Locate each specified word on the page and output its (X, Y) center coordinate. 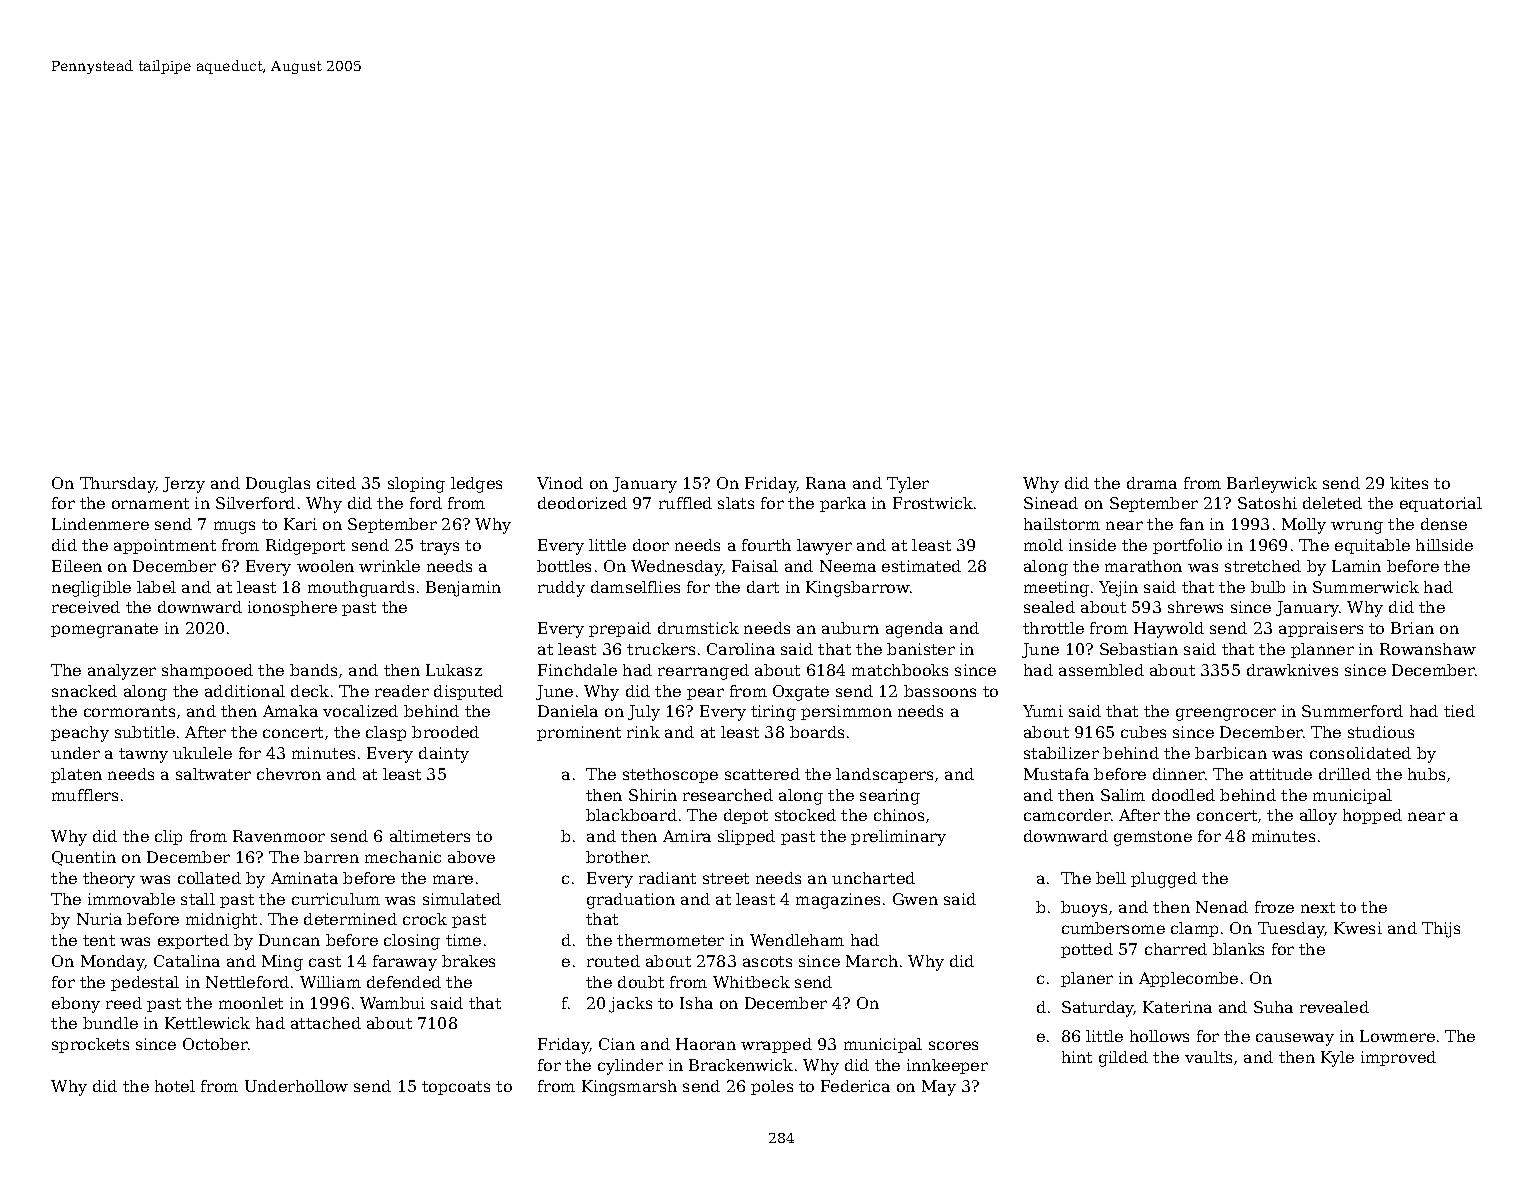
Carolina (741, 649)
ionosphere (292, 608)
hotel (175, 1086)
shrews (1195, 607)
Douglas (278, 485)
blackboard (631, 815)
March (872, 961)
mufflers (85, 795)
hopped (1372, 816)
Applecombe (1188, 979)
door (651, 545)
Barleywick (1272, 485)
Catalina (187, 961)
